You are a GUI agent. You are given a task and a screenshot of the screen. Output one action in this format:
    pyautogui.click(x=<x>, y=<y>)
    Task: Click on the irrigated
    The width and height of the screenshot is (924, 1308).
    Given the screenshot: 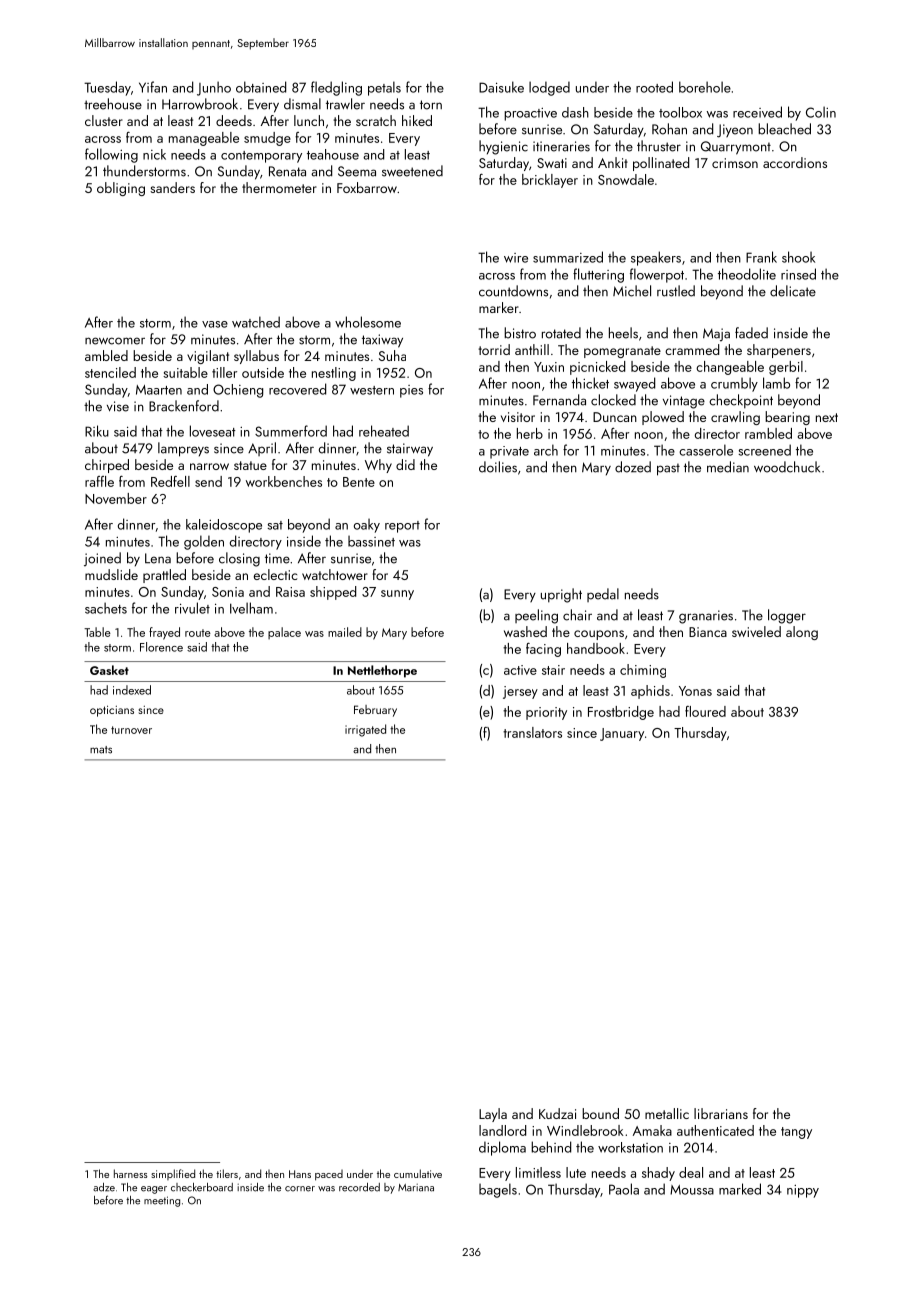 What is the action you would take?
    pyautogui.click(x=365, y=730)
